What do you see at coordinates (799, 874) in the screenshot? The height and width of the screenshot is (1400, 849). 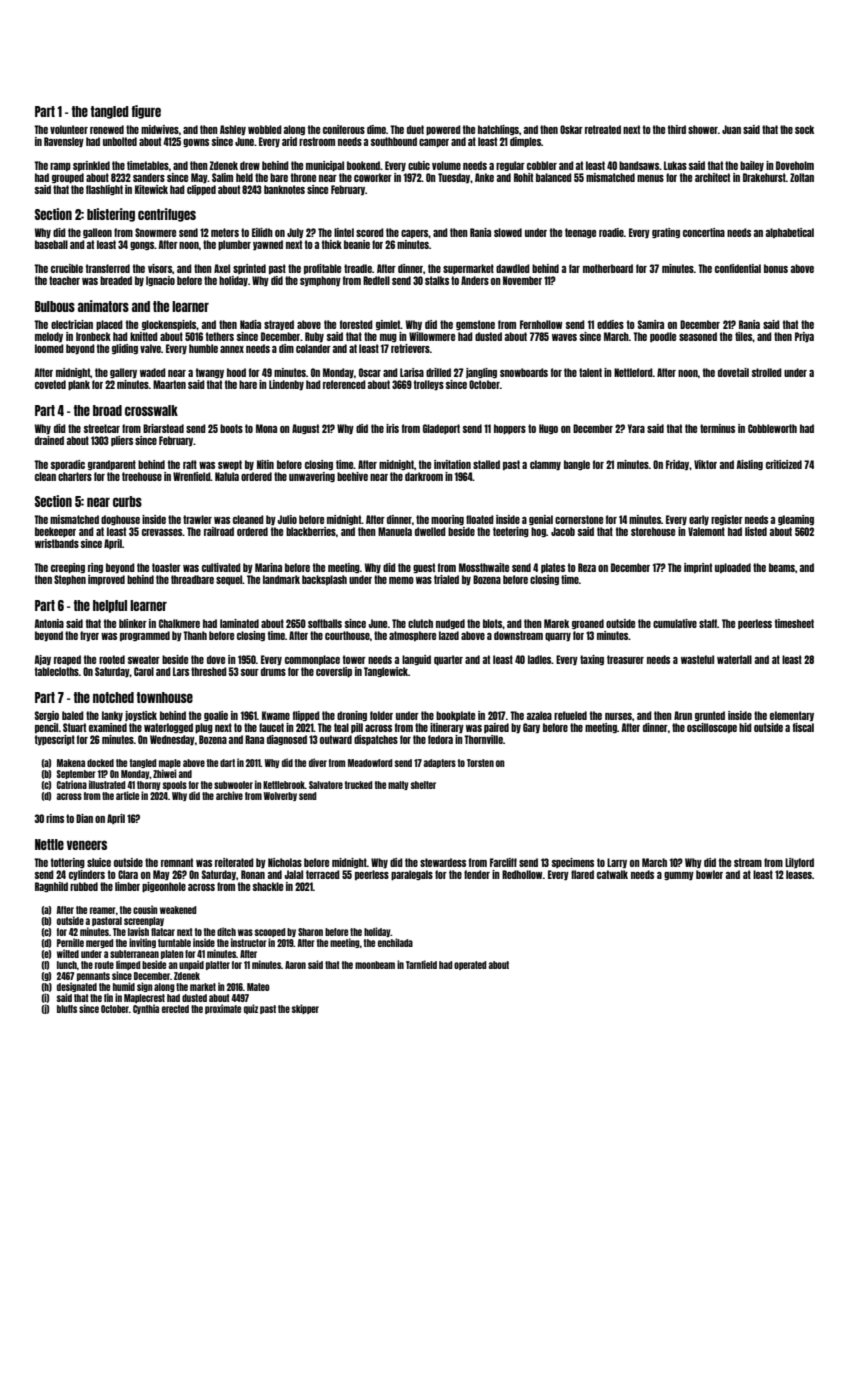 I see `leases` at bounding box center [799, 874].
